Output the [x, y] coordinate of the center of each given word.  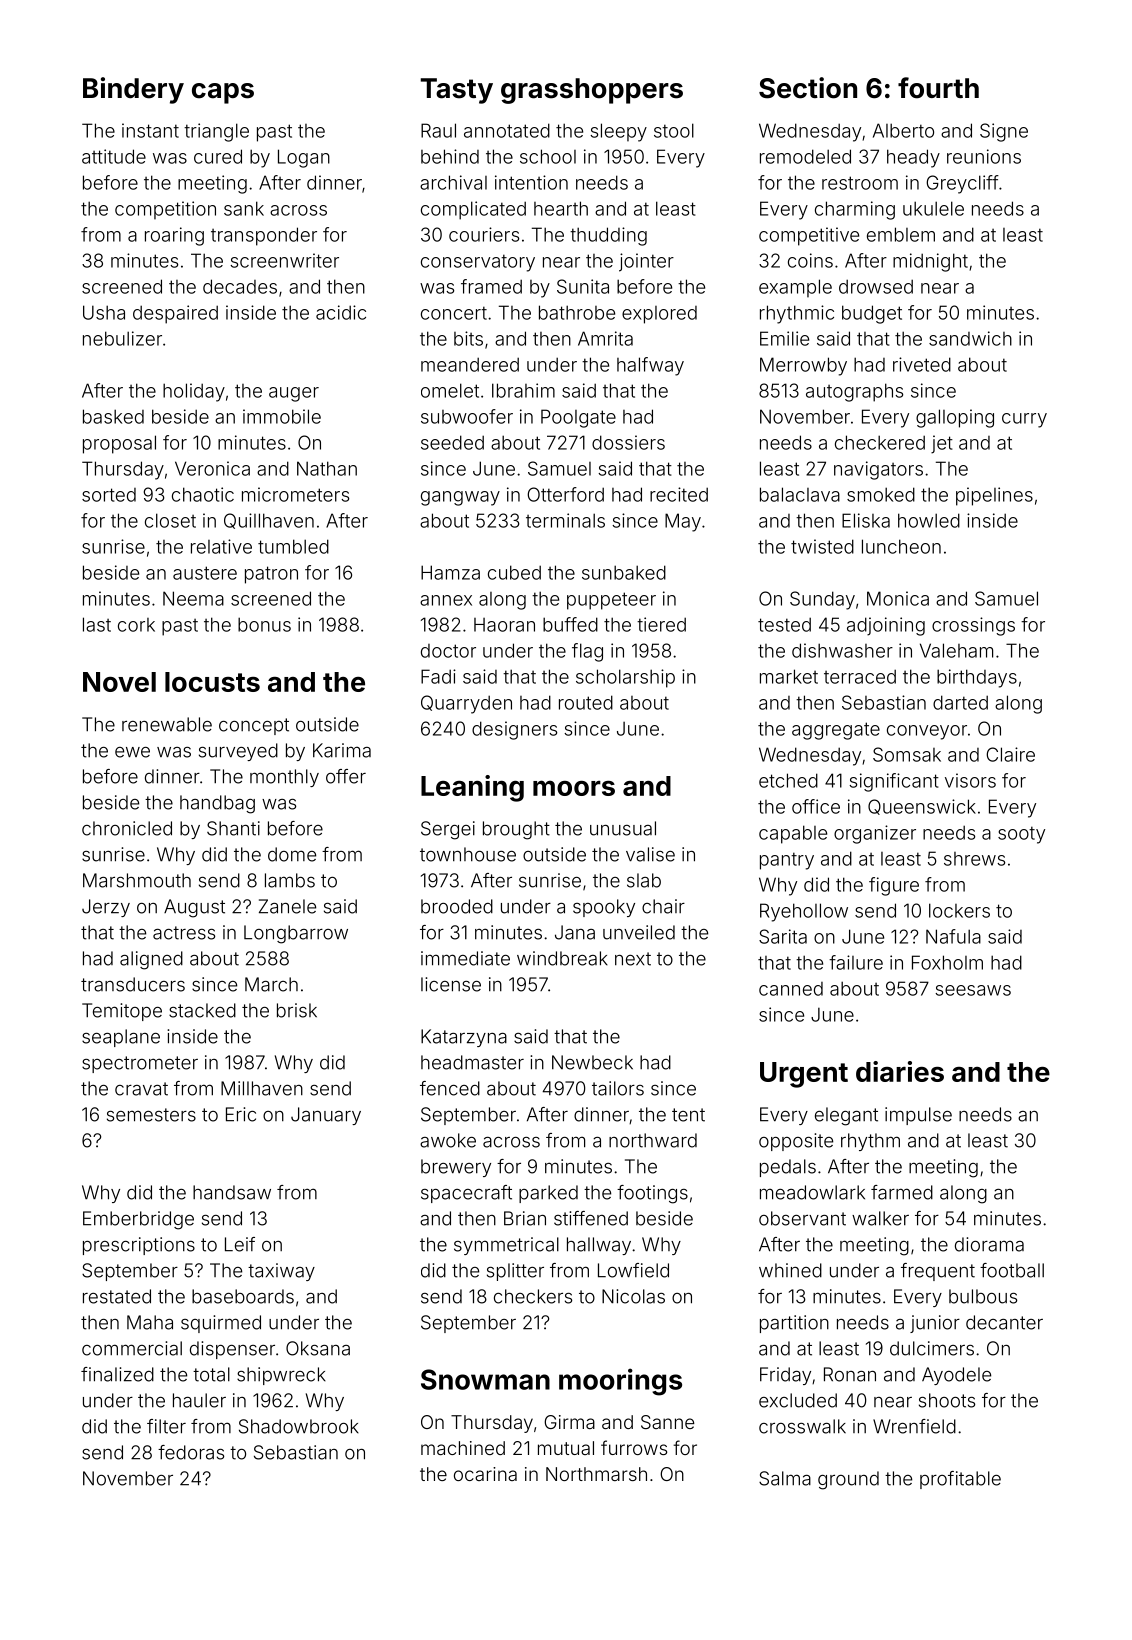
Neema [193, 598]
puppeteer [611, 601]
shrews [974, 859]
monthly [284, 778]
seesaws [973, 990]
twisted [822, 546]
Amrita [605, 338]
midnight [930, 262]
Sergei [448, 830]
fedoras [191, 1452]
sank [244, 208]
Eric [241, 1114]
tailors [618, 1088]
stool [674, 130]
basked [113, 416]
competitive [809, 236]
